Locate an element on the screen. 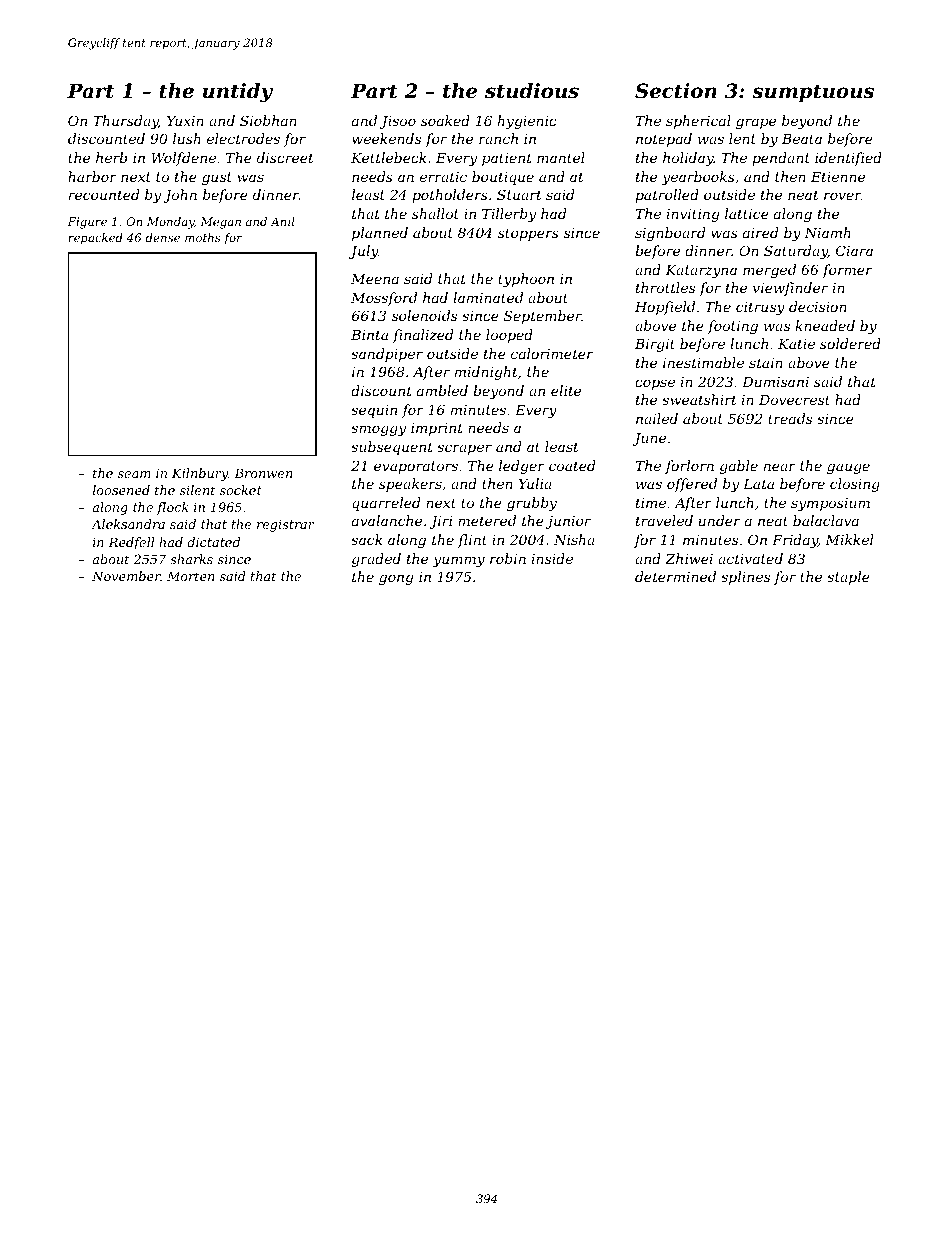 Image resolution: width=952 pixels, height=1233 pixels. Binta is located at coordinates (369, 335).
